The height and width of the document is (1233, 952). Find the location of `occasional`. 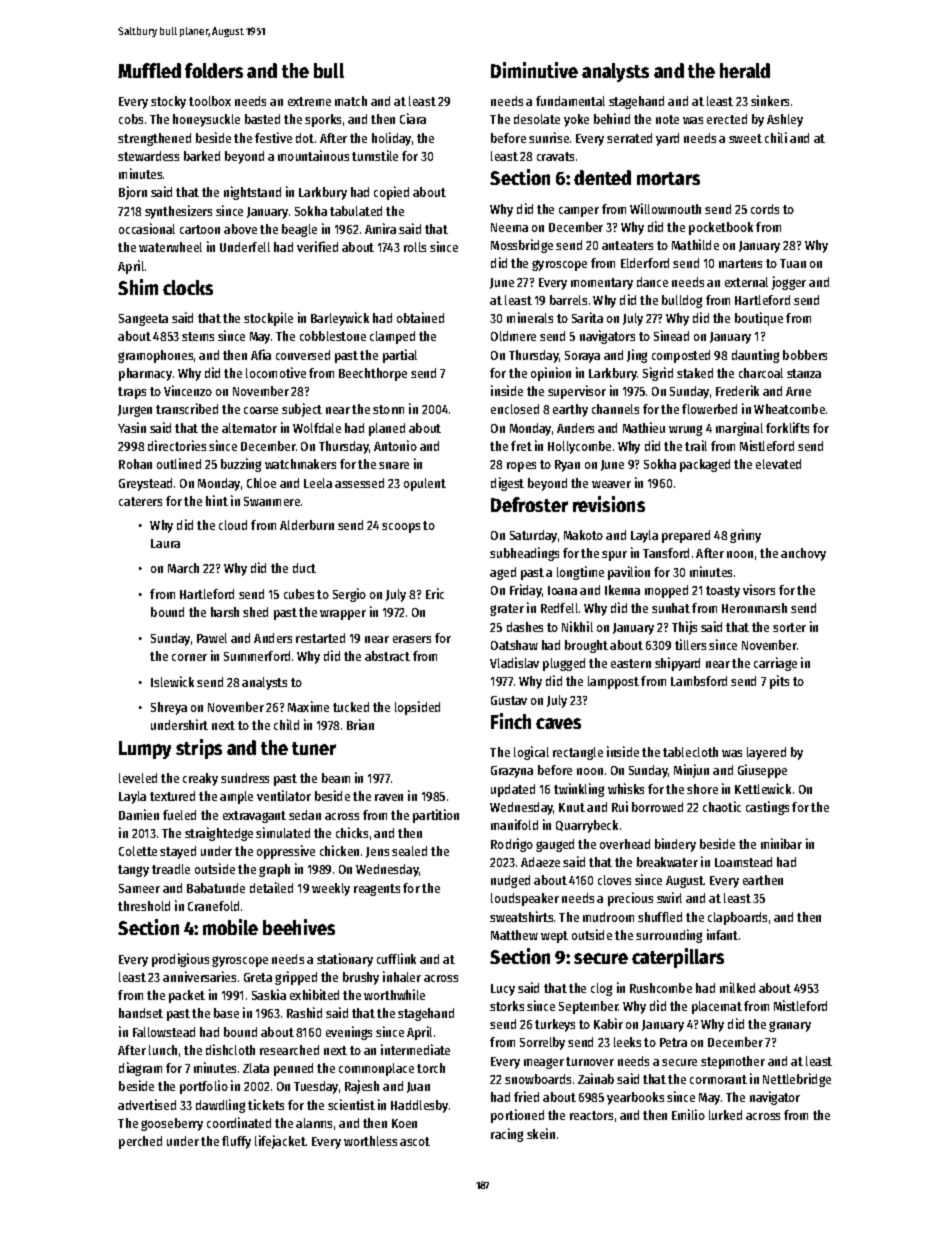

occasional is located at coordinates (147, 228).
